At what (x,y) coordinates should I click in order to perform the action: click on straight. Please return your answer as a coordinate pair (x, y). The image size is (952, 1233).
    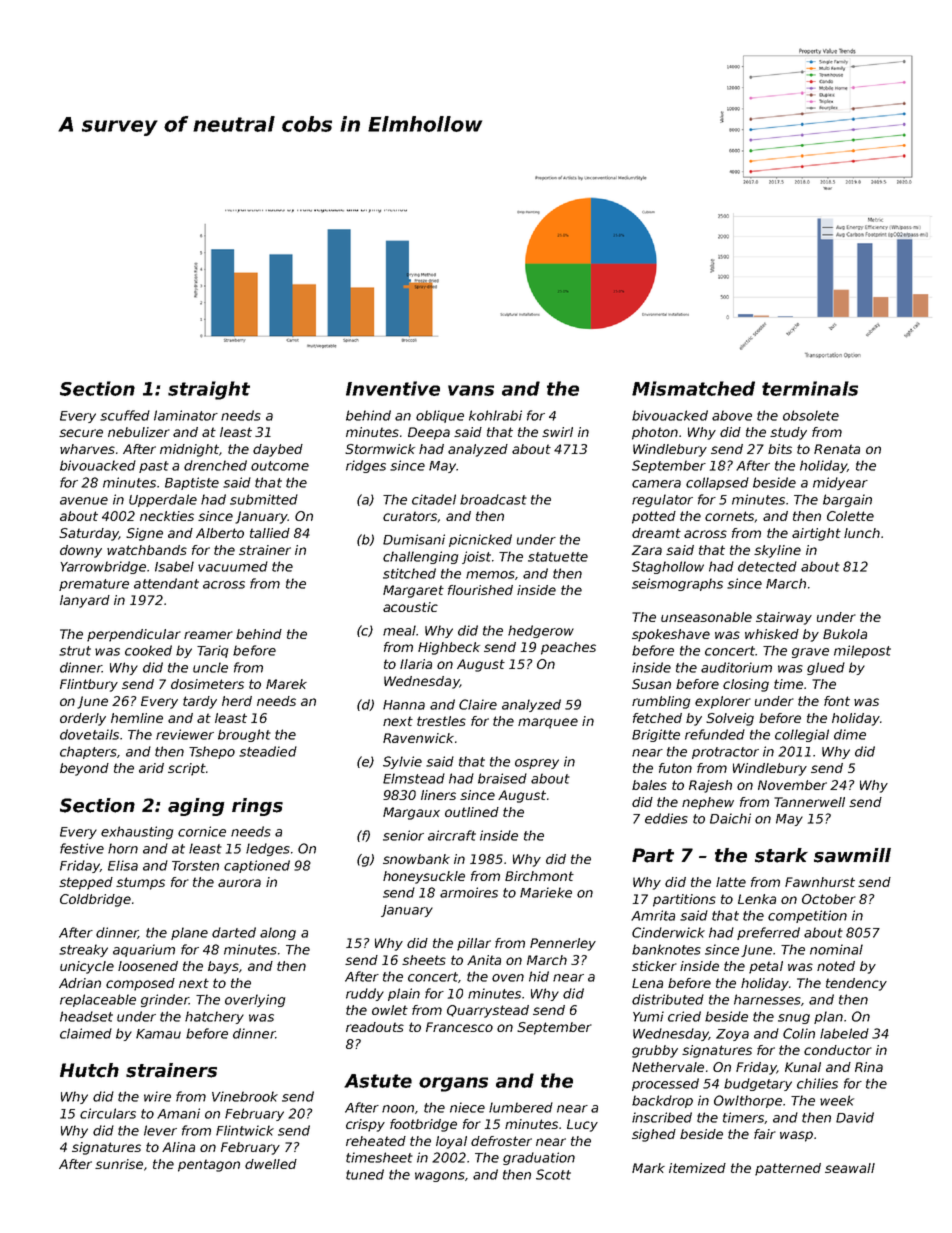
    Looking at the image, I should click on (209, 390).
